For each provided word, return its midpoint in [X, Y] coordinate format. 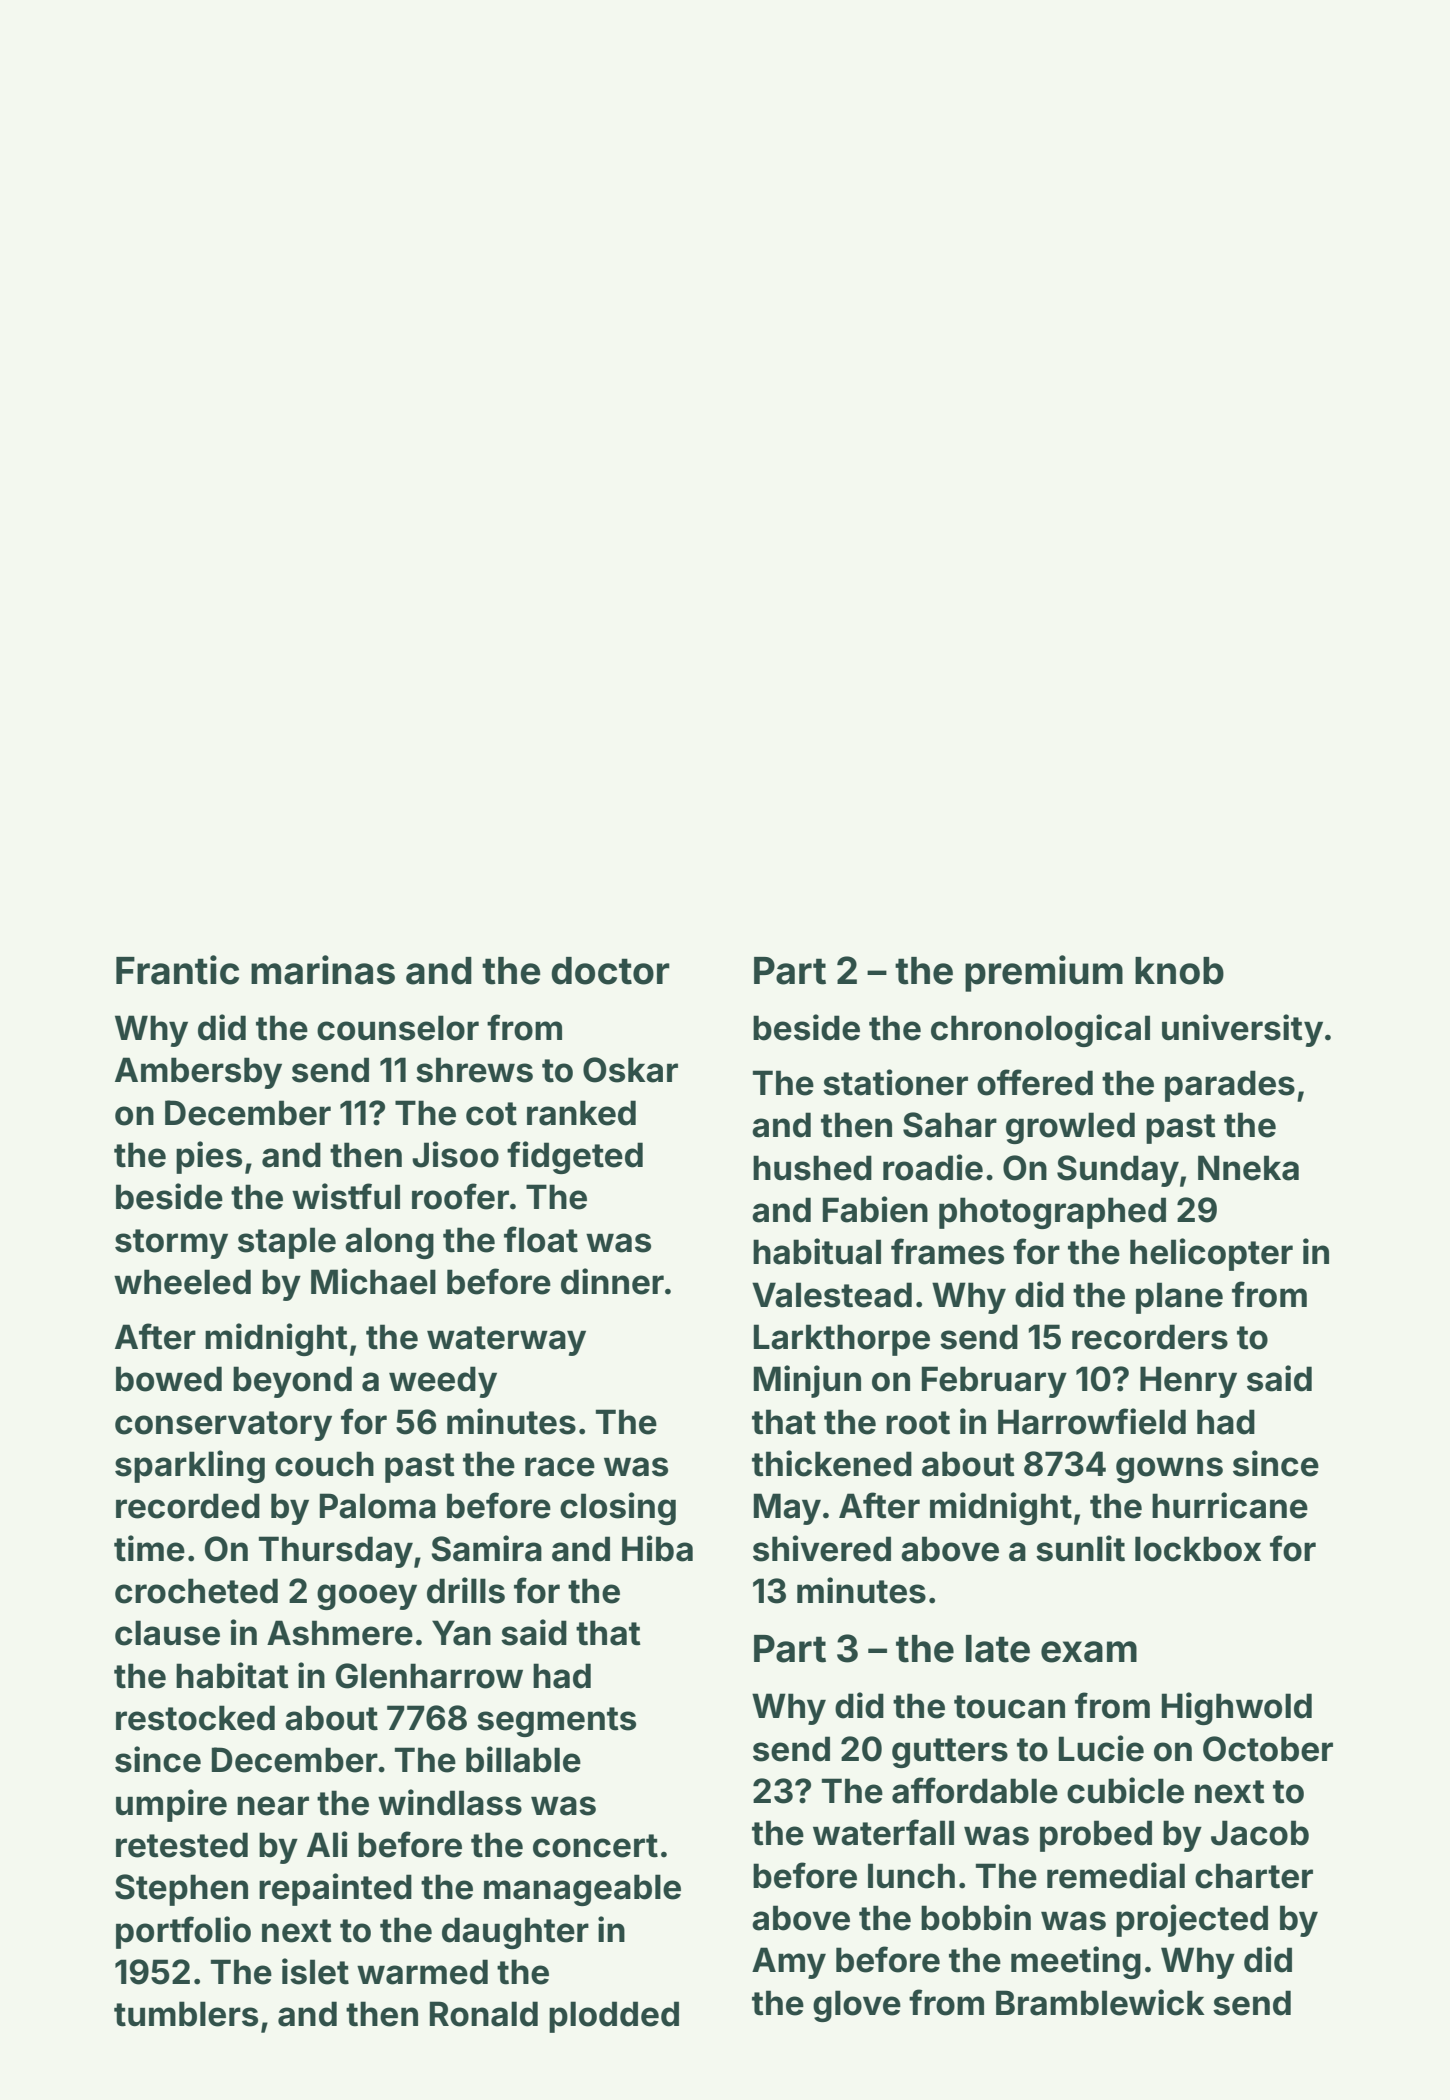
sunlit [1080, 1548]
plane [1179, 1298]
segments [556, 1722]
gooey [367, 1597]
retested [182, 1845]
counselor [398, 1028]
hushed [812, 1168]
